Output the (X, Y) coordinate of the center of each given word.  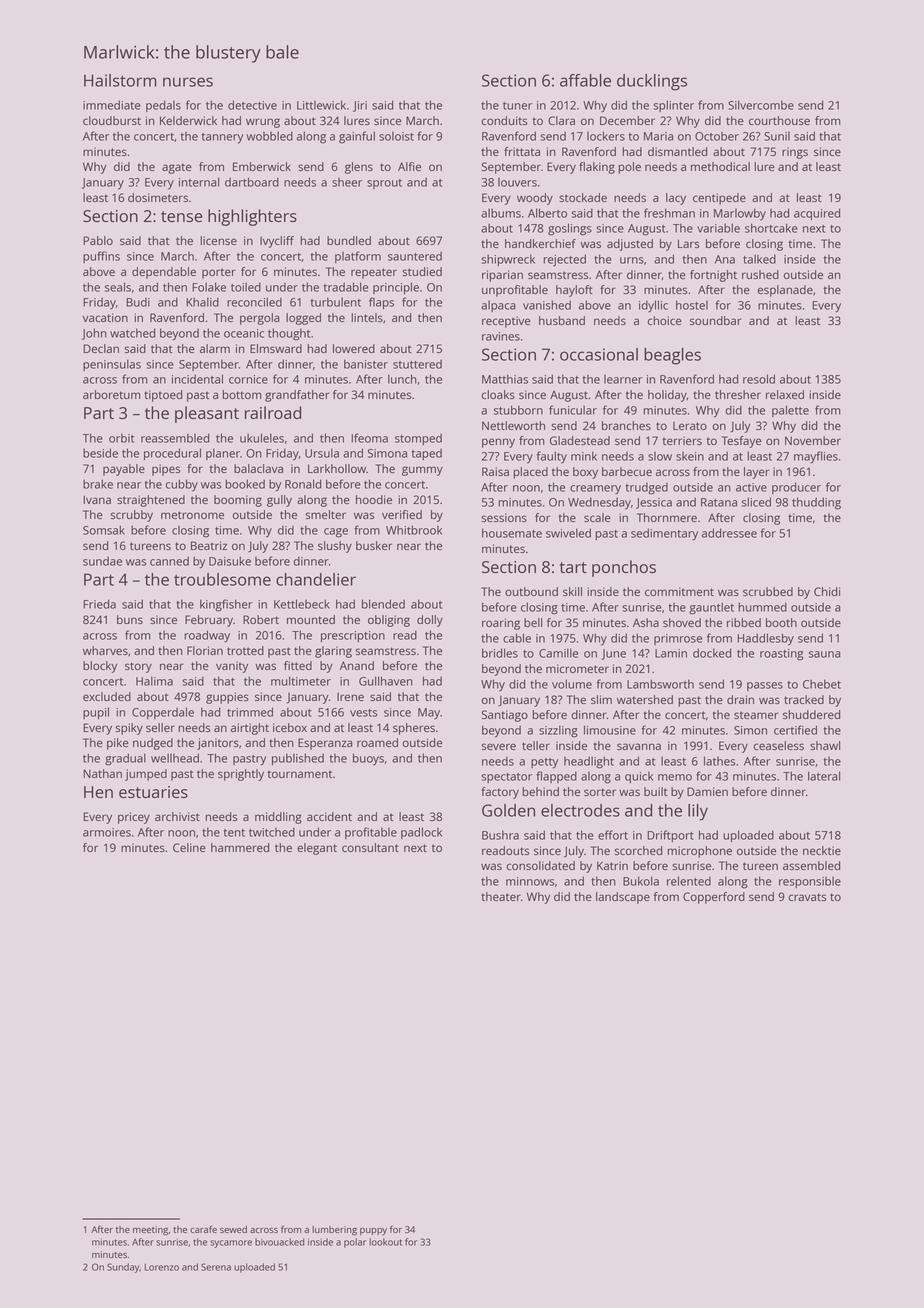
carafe (203, 1229)
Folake (209, 287)
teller (536, 745)
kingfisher (226, 605)
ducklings (652, 82)
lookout (385, 1242)
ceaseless (778, 745)
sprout (384, 184)
